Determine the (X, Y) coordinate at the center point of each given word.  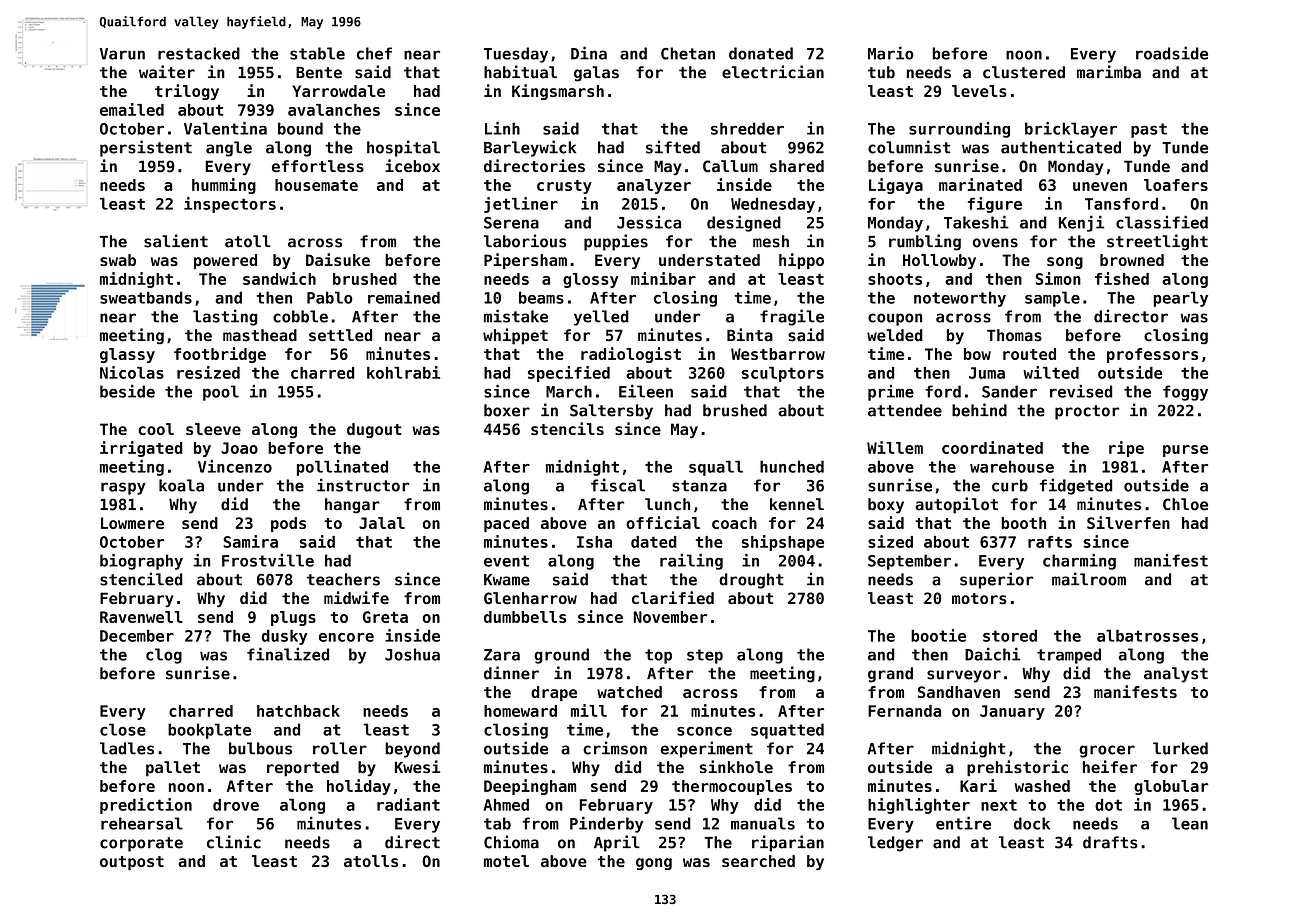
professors (1152, 355)
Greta (385, 617)
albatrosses (1147, 635)
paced (506, 524)
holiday (359, 787)
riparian (788, 843)
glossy (591, 280)
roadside (1172, 53)
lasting (225, 317)
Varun (122, 54)
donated (761, 53)
